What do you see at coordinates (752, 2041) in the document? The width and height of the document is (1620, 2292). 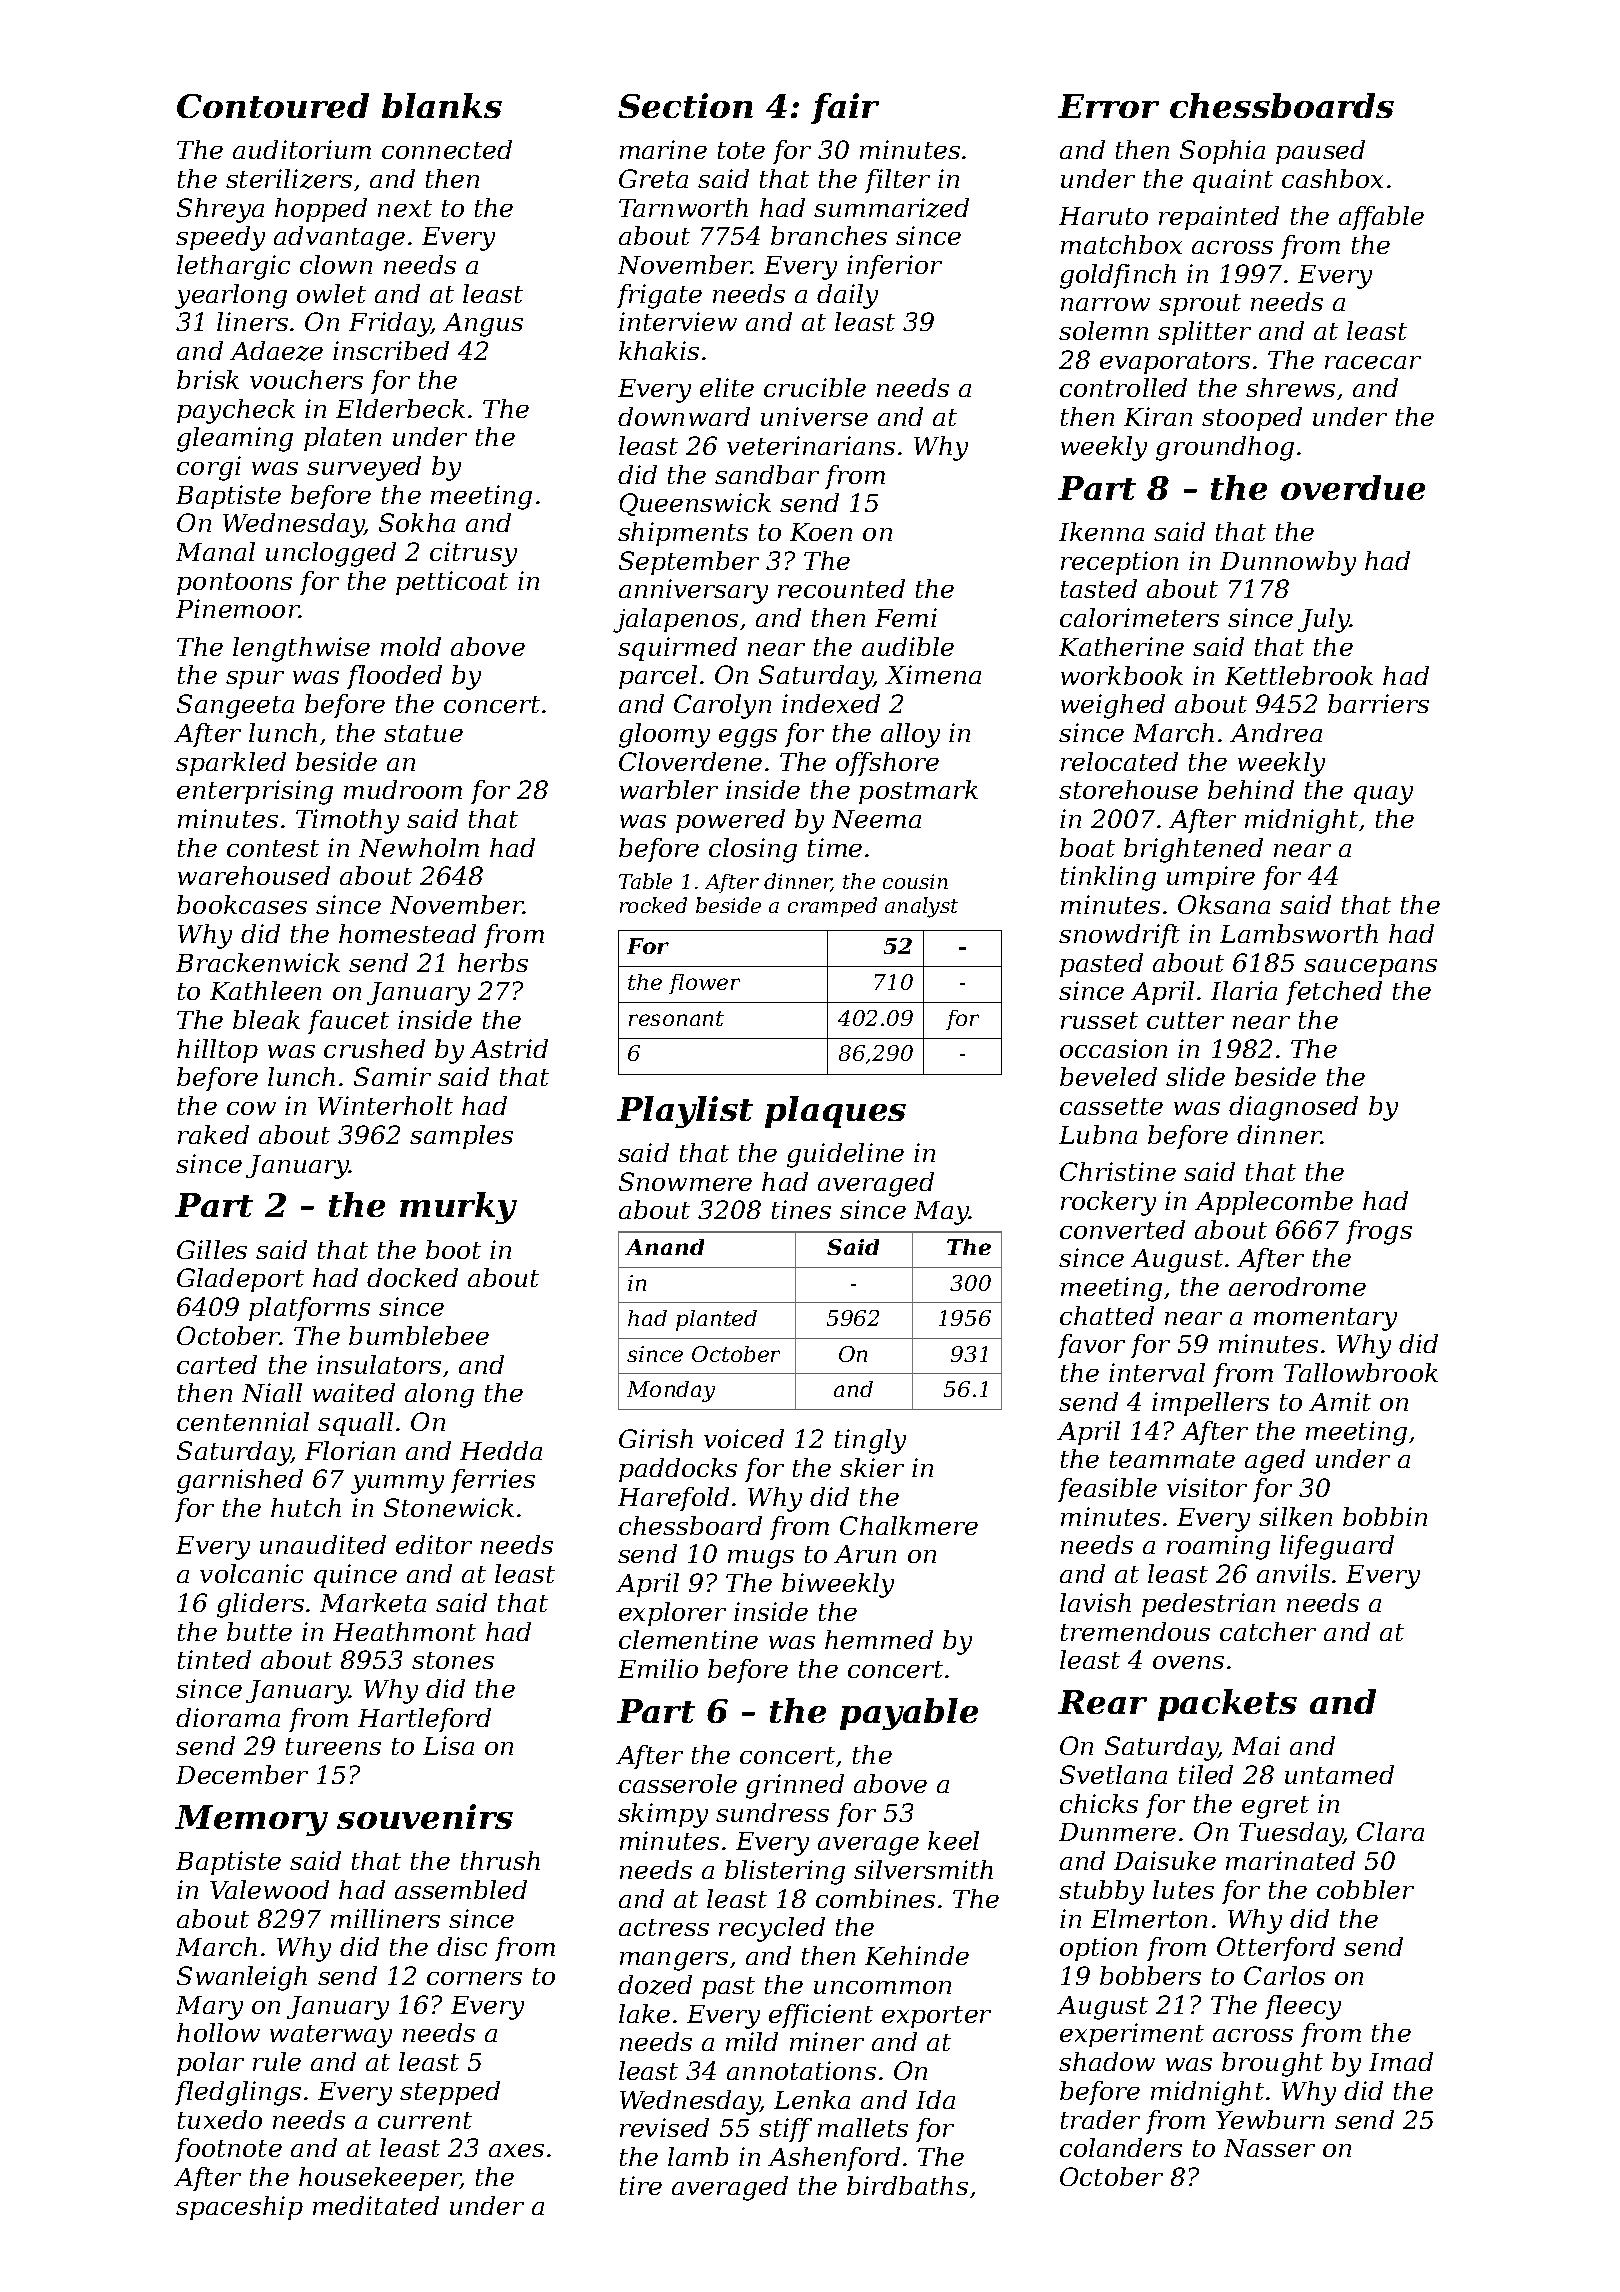 I see `mild` at bounding box center [752, 2041].
